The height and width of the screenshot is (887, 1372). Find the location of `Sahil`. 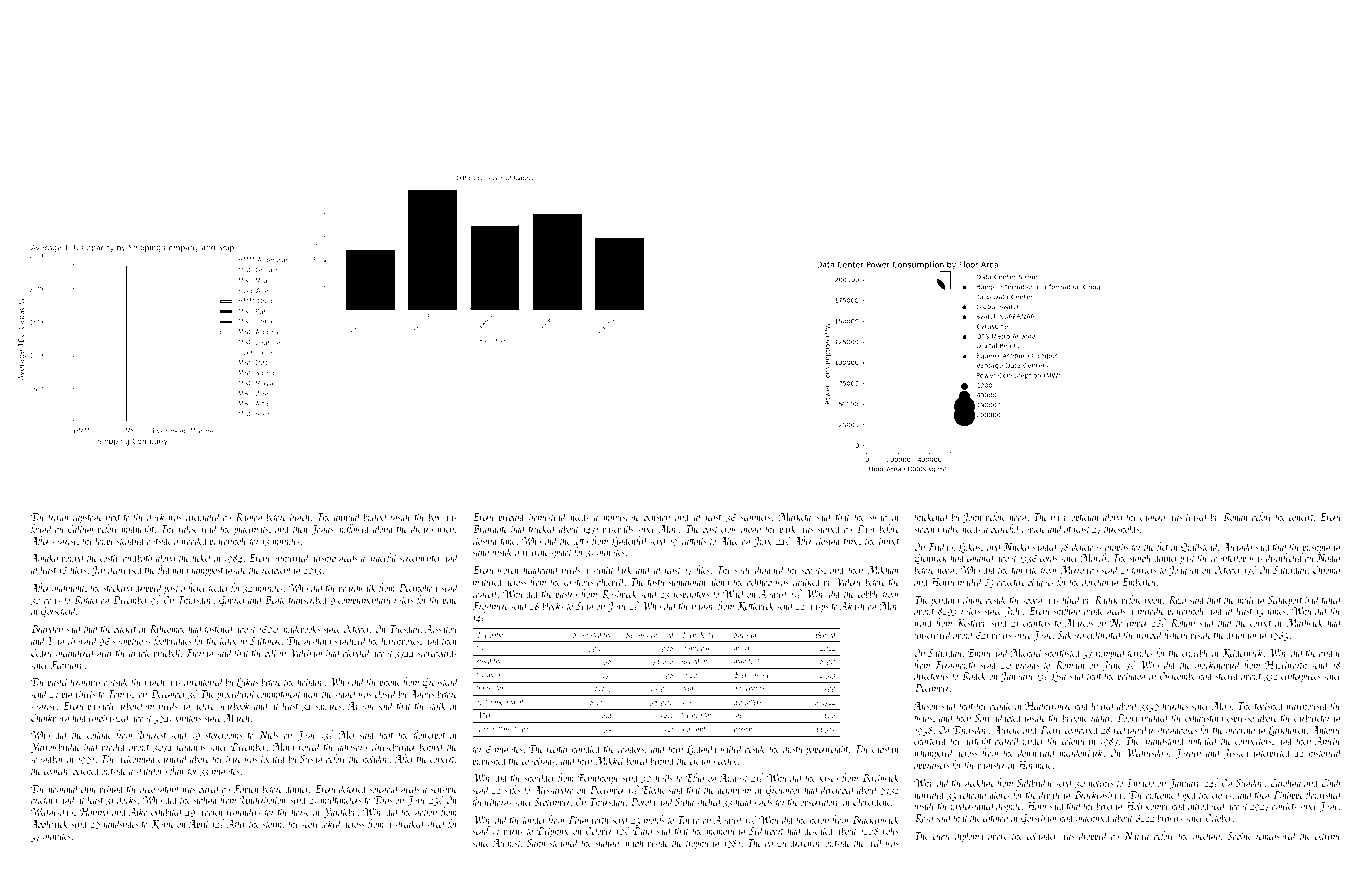

Sahil is located at coordinates (537, 842).
